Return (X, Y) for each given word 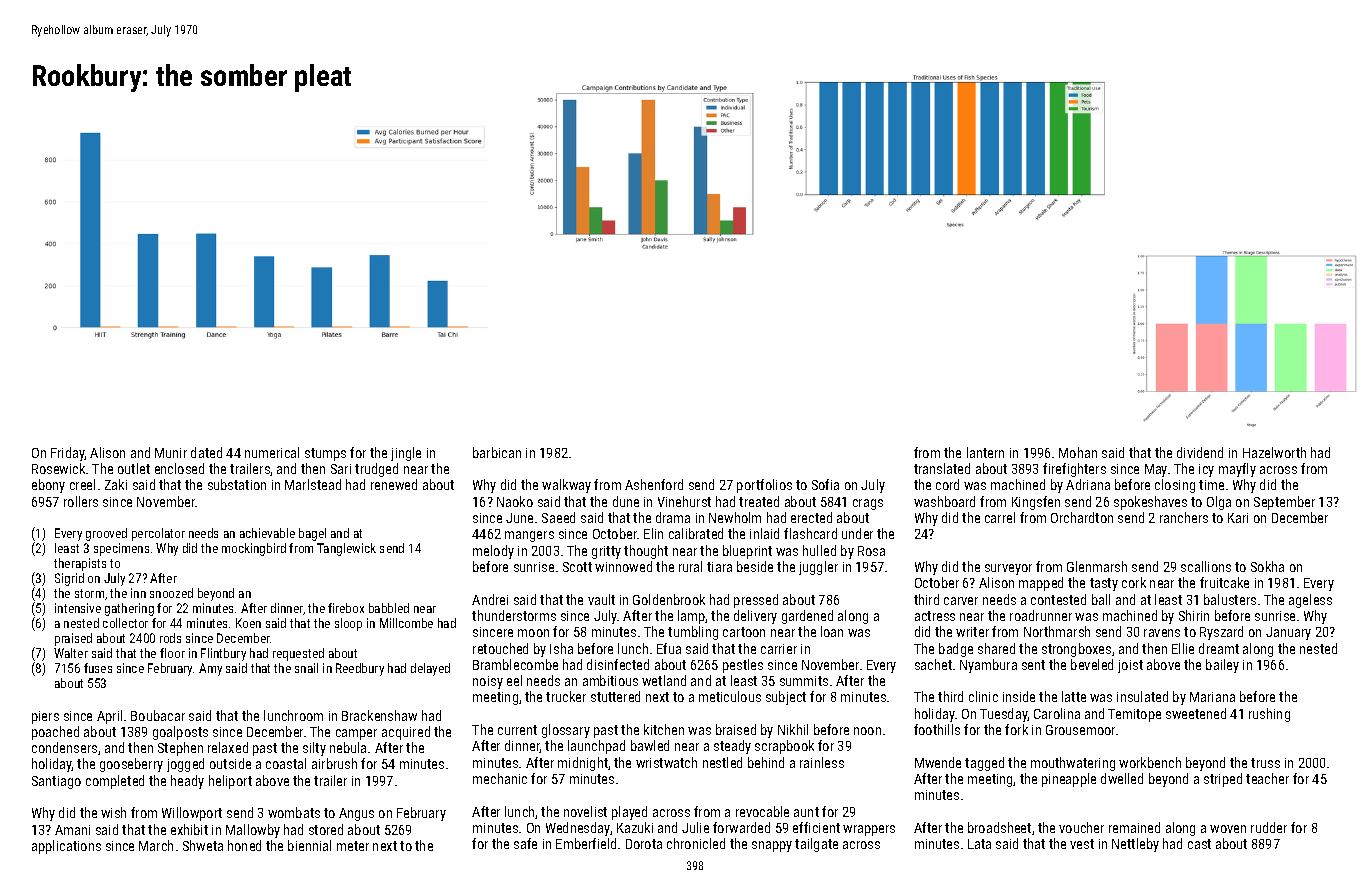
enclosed (179, 468)
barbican (497, 452)
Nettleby (1135, 845)
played (629, 813)
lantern (985, 452)
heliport (230, 782)
